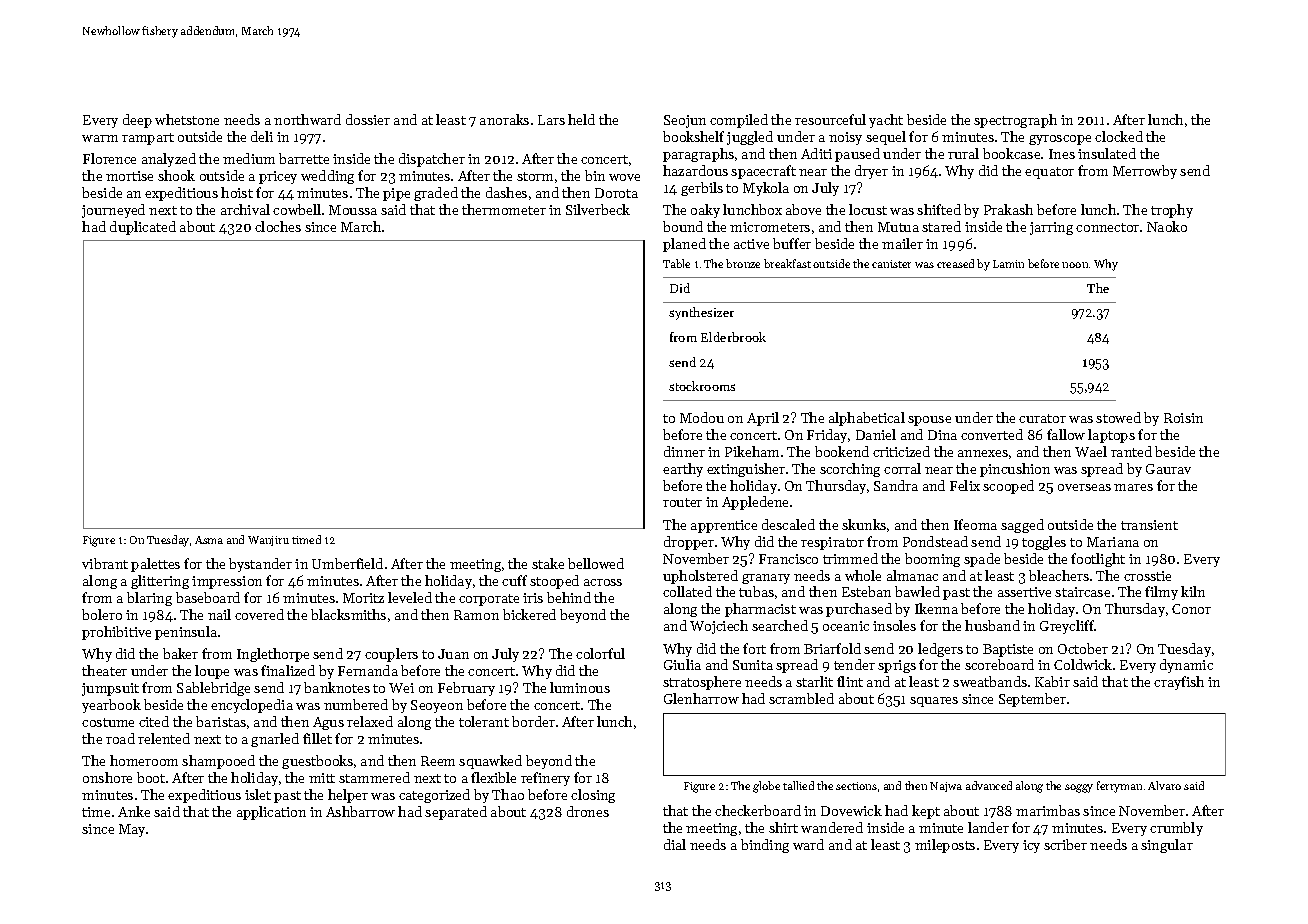  I want to click on transient, so click(1149, 525).
